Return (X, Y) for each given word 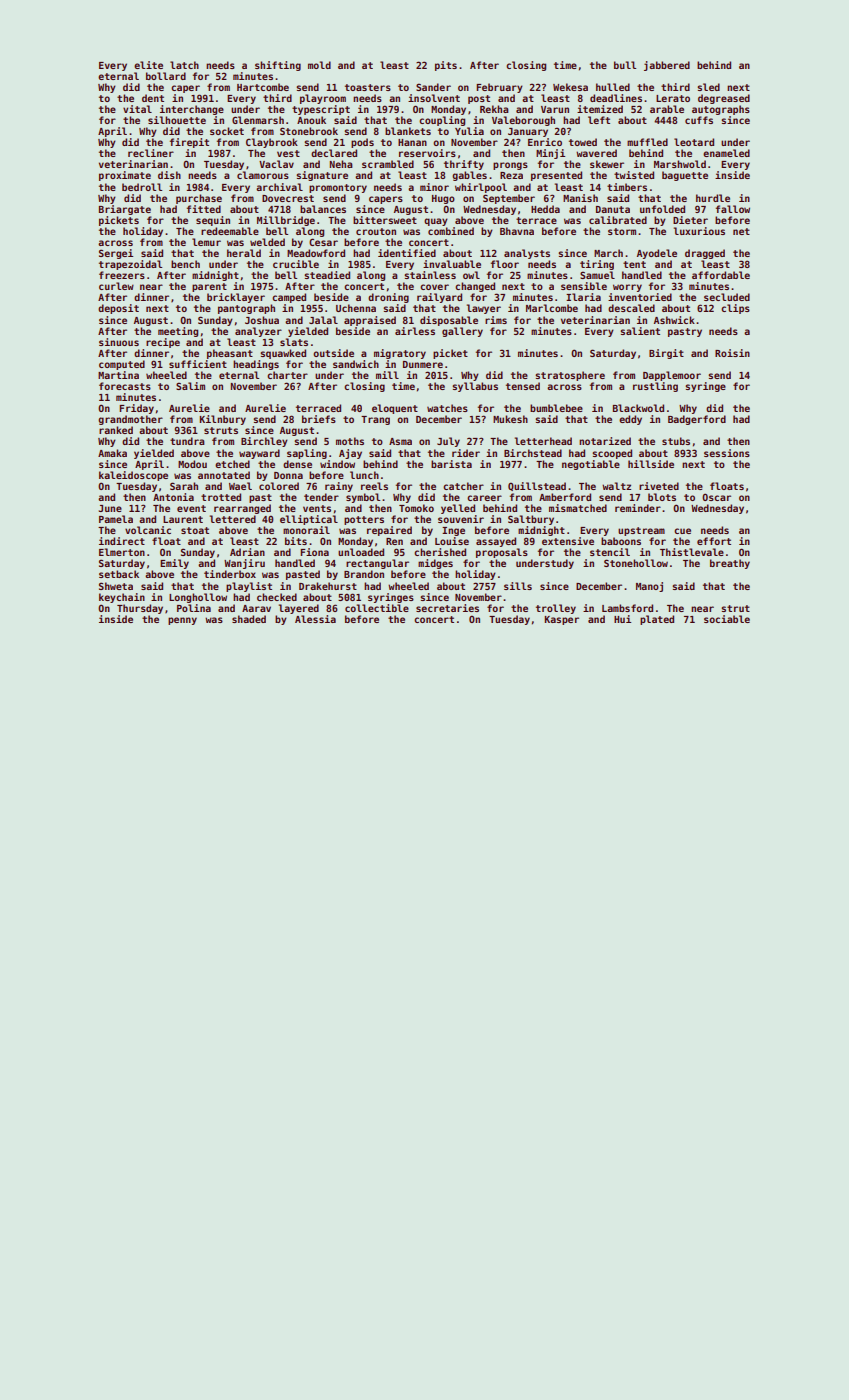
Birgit (666, 354)
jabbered (667, 66)
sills (518, 586)
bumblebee (556, 408)
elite (148, 65)
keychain (122, 598)
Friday (136, 409)
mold (319, 65)
